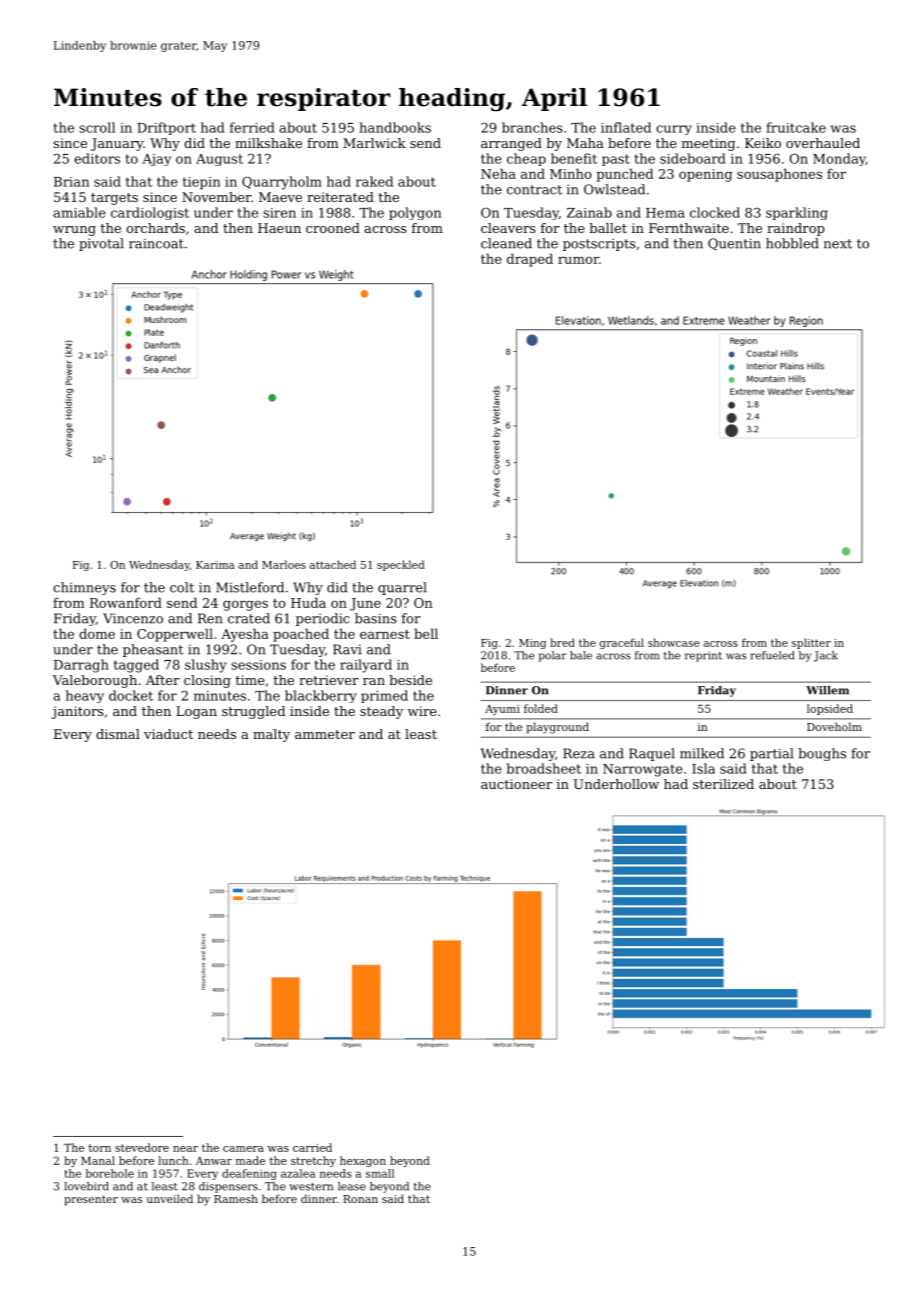 This page has width=924, height=1308. What do you see at coordinates (99, 1148) in the page?
I see `torn` at bounding box center [99, 1148].
